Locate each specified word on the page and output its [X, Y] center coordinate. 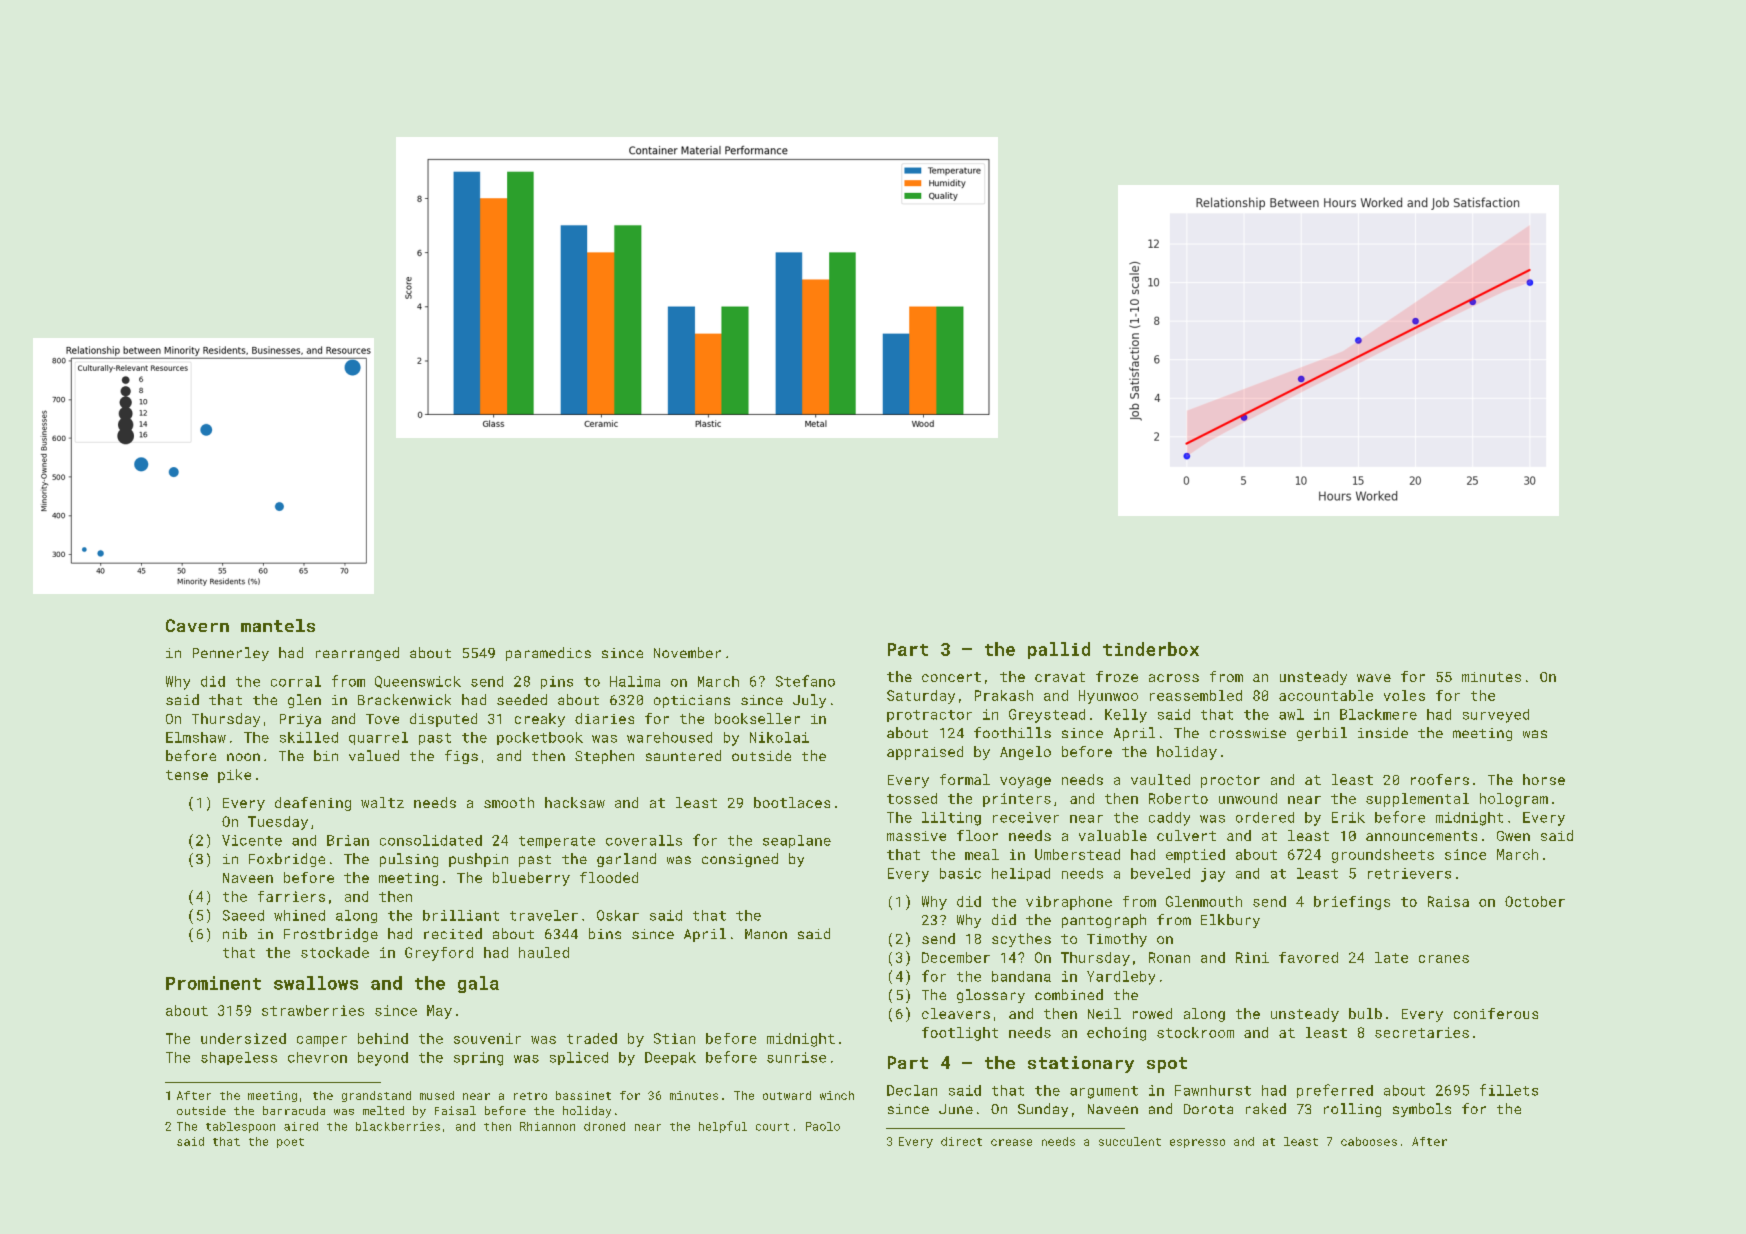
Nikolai [779, 737]
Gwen [1513, 836]
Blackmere [1378, 714]
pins [557, 682]
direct [961, 1141]
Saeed [243, 915]
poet [290, 1143]
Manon [766, 934]
